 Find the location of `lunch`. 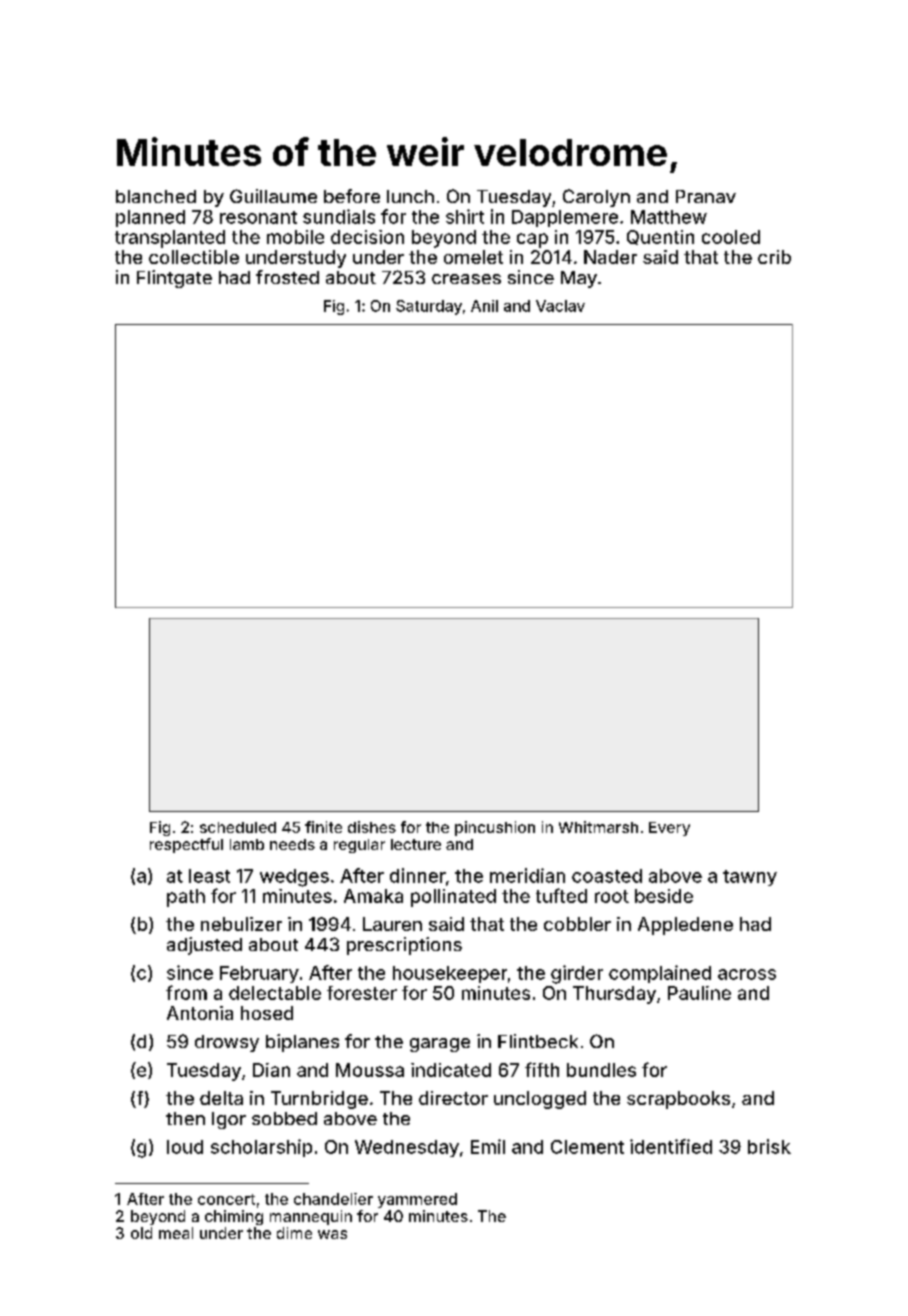

lunch is located at coordinates (410, 196).
